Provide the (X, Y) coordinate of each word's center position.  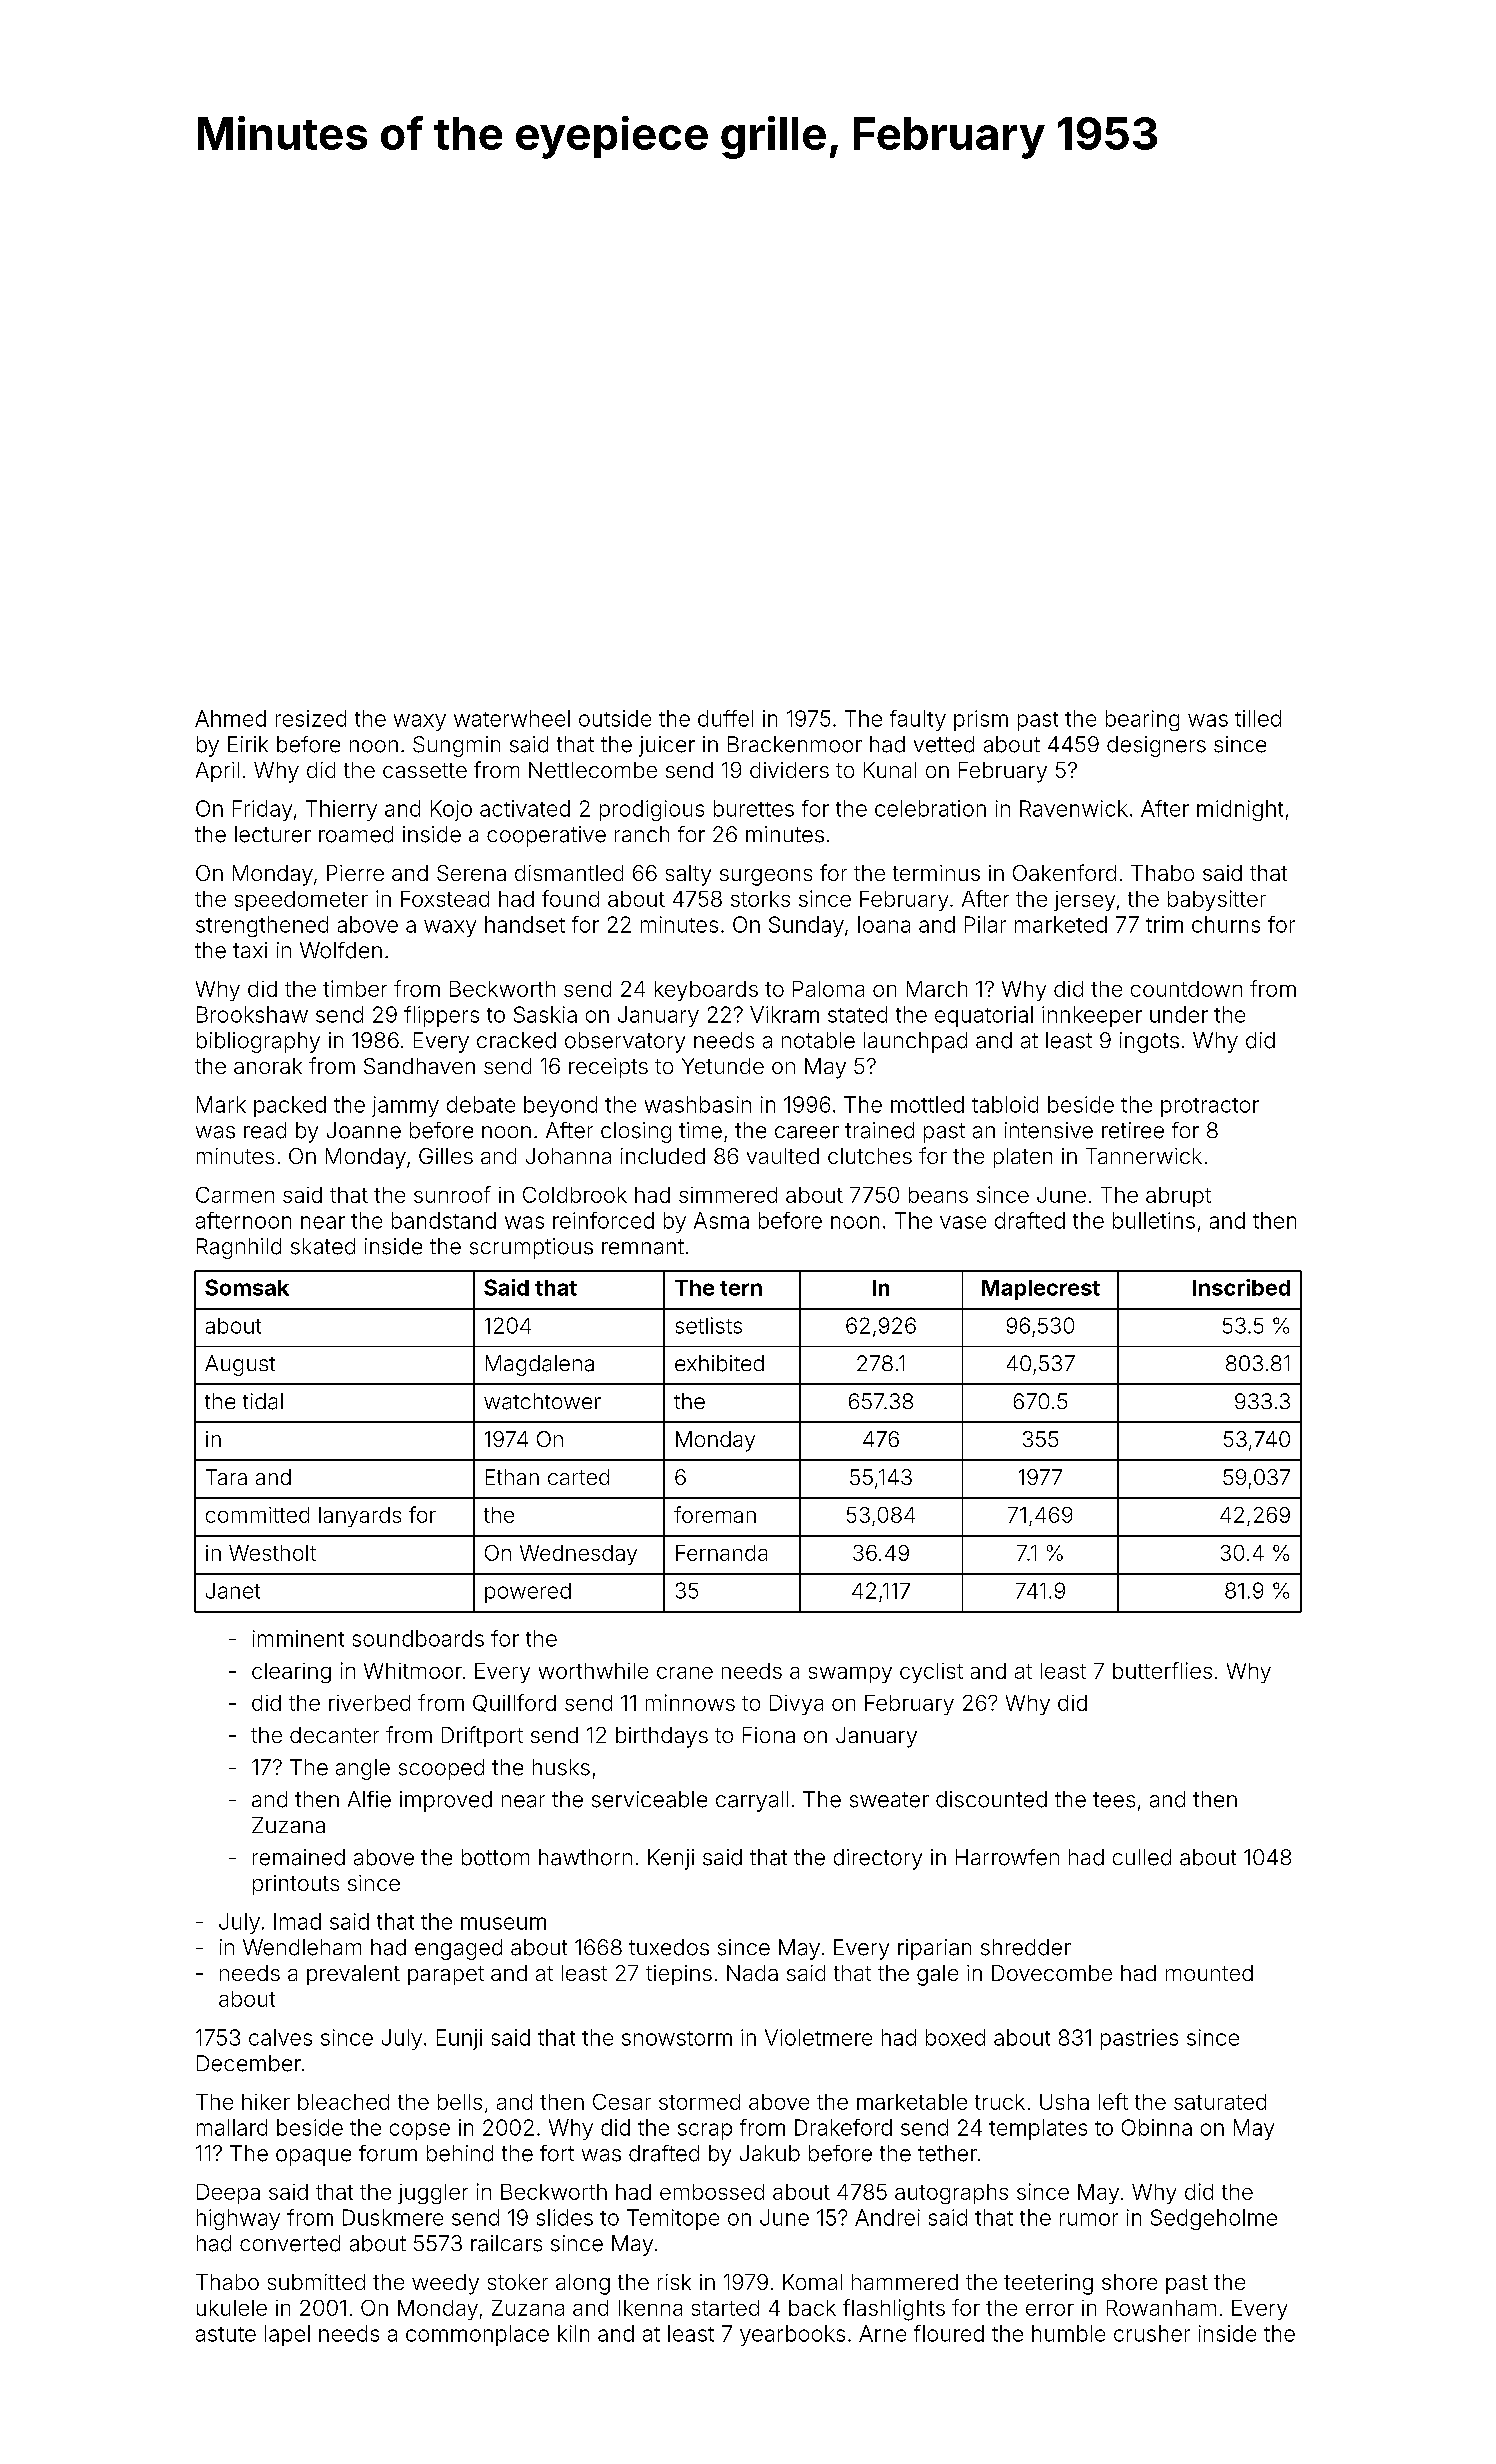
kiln (573, 2333)
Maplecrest (1041, 1290)
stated (857, 1014)
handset (525, 924)
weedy (445, 2284)
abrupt (1178, 1197)
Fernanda (721, 1553)
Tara (226, 1477)
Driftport (482, 1736)
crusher (1152, 2333)
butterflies (1162, 1670)
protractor (1210, 1107)
